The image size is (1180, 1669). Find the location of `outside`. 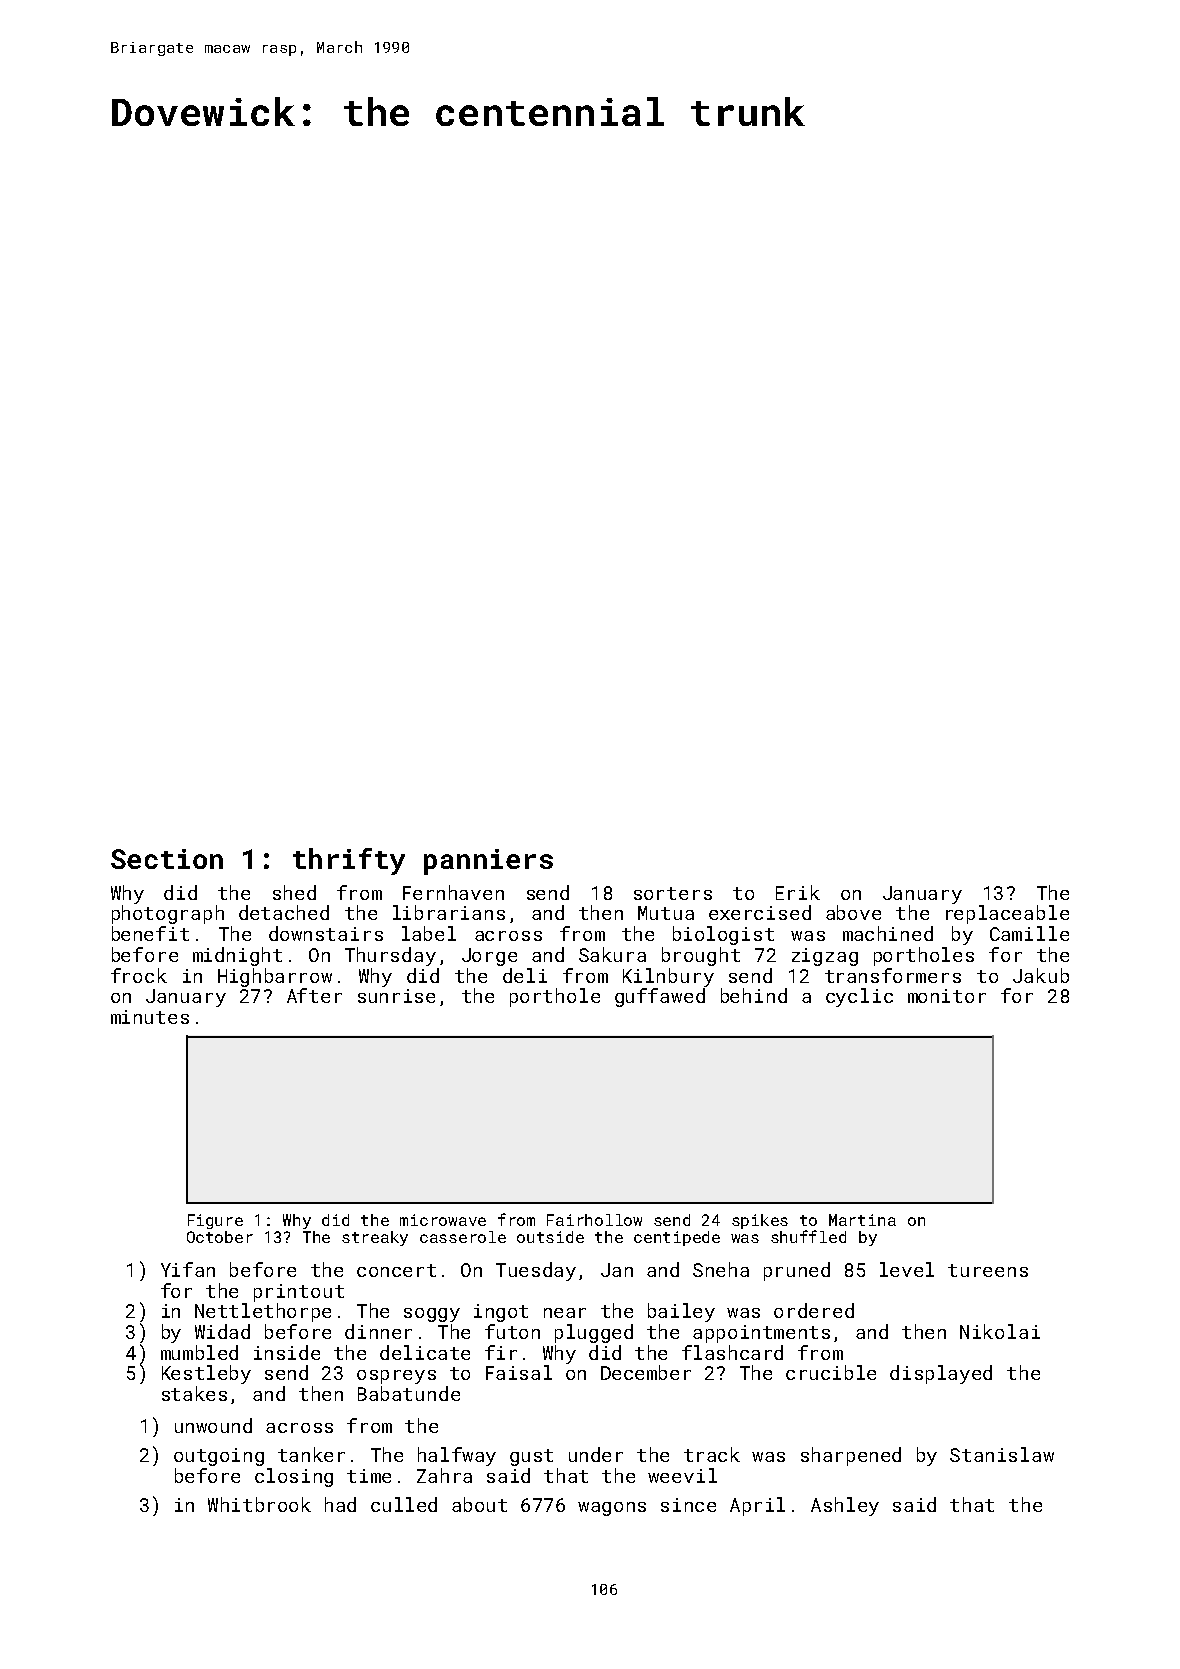

outside is located at coordinates (550, 1237).
